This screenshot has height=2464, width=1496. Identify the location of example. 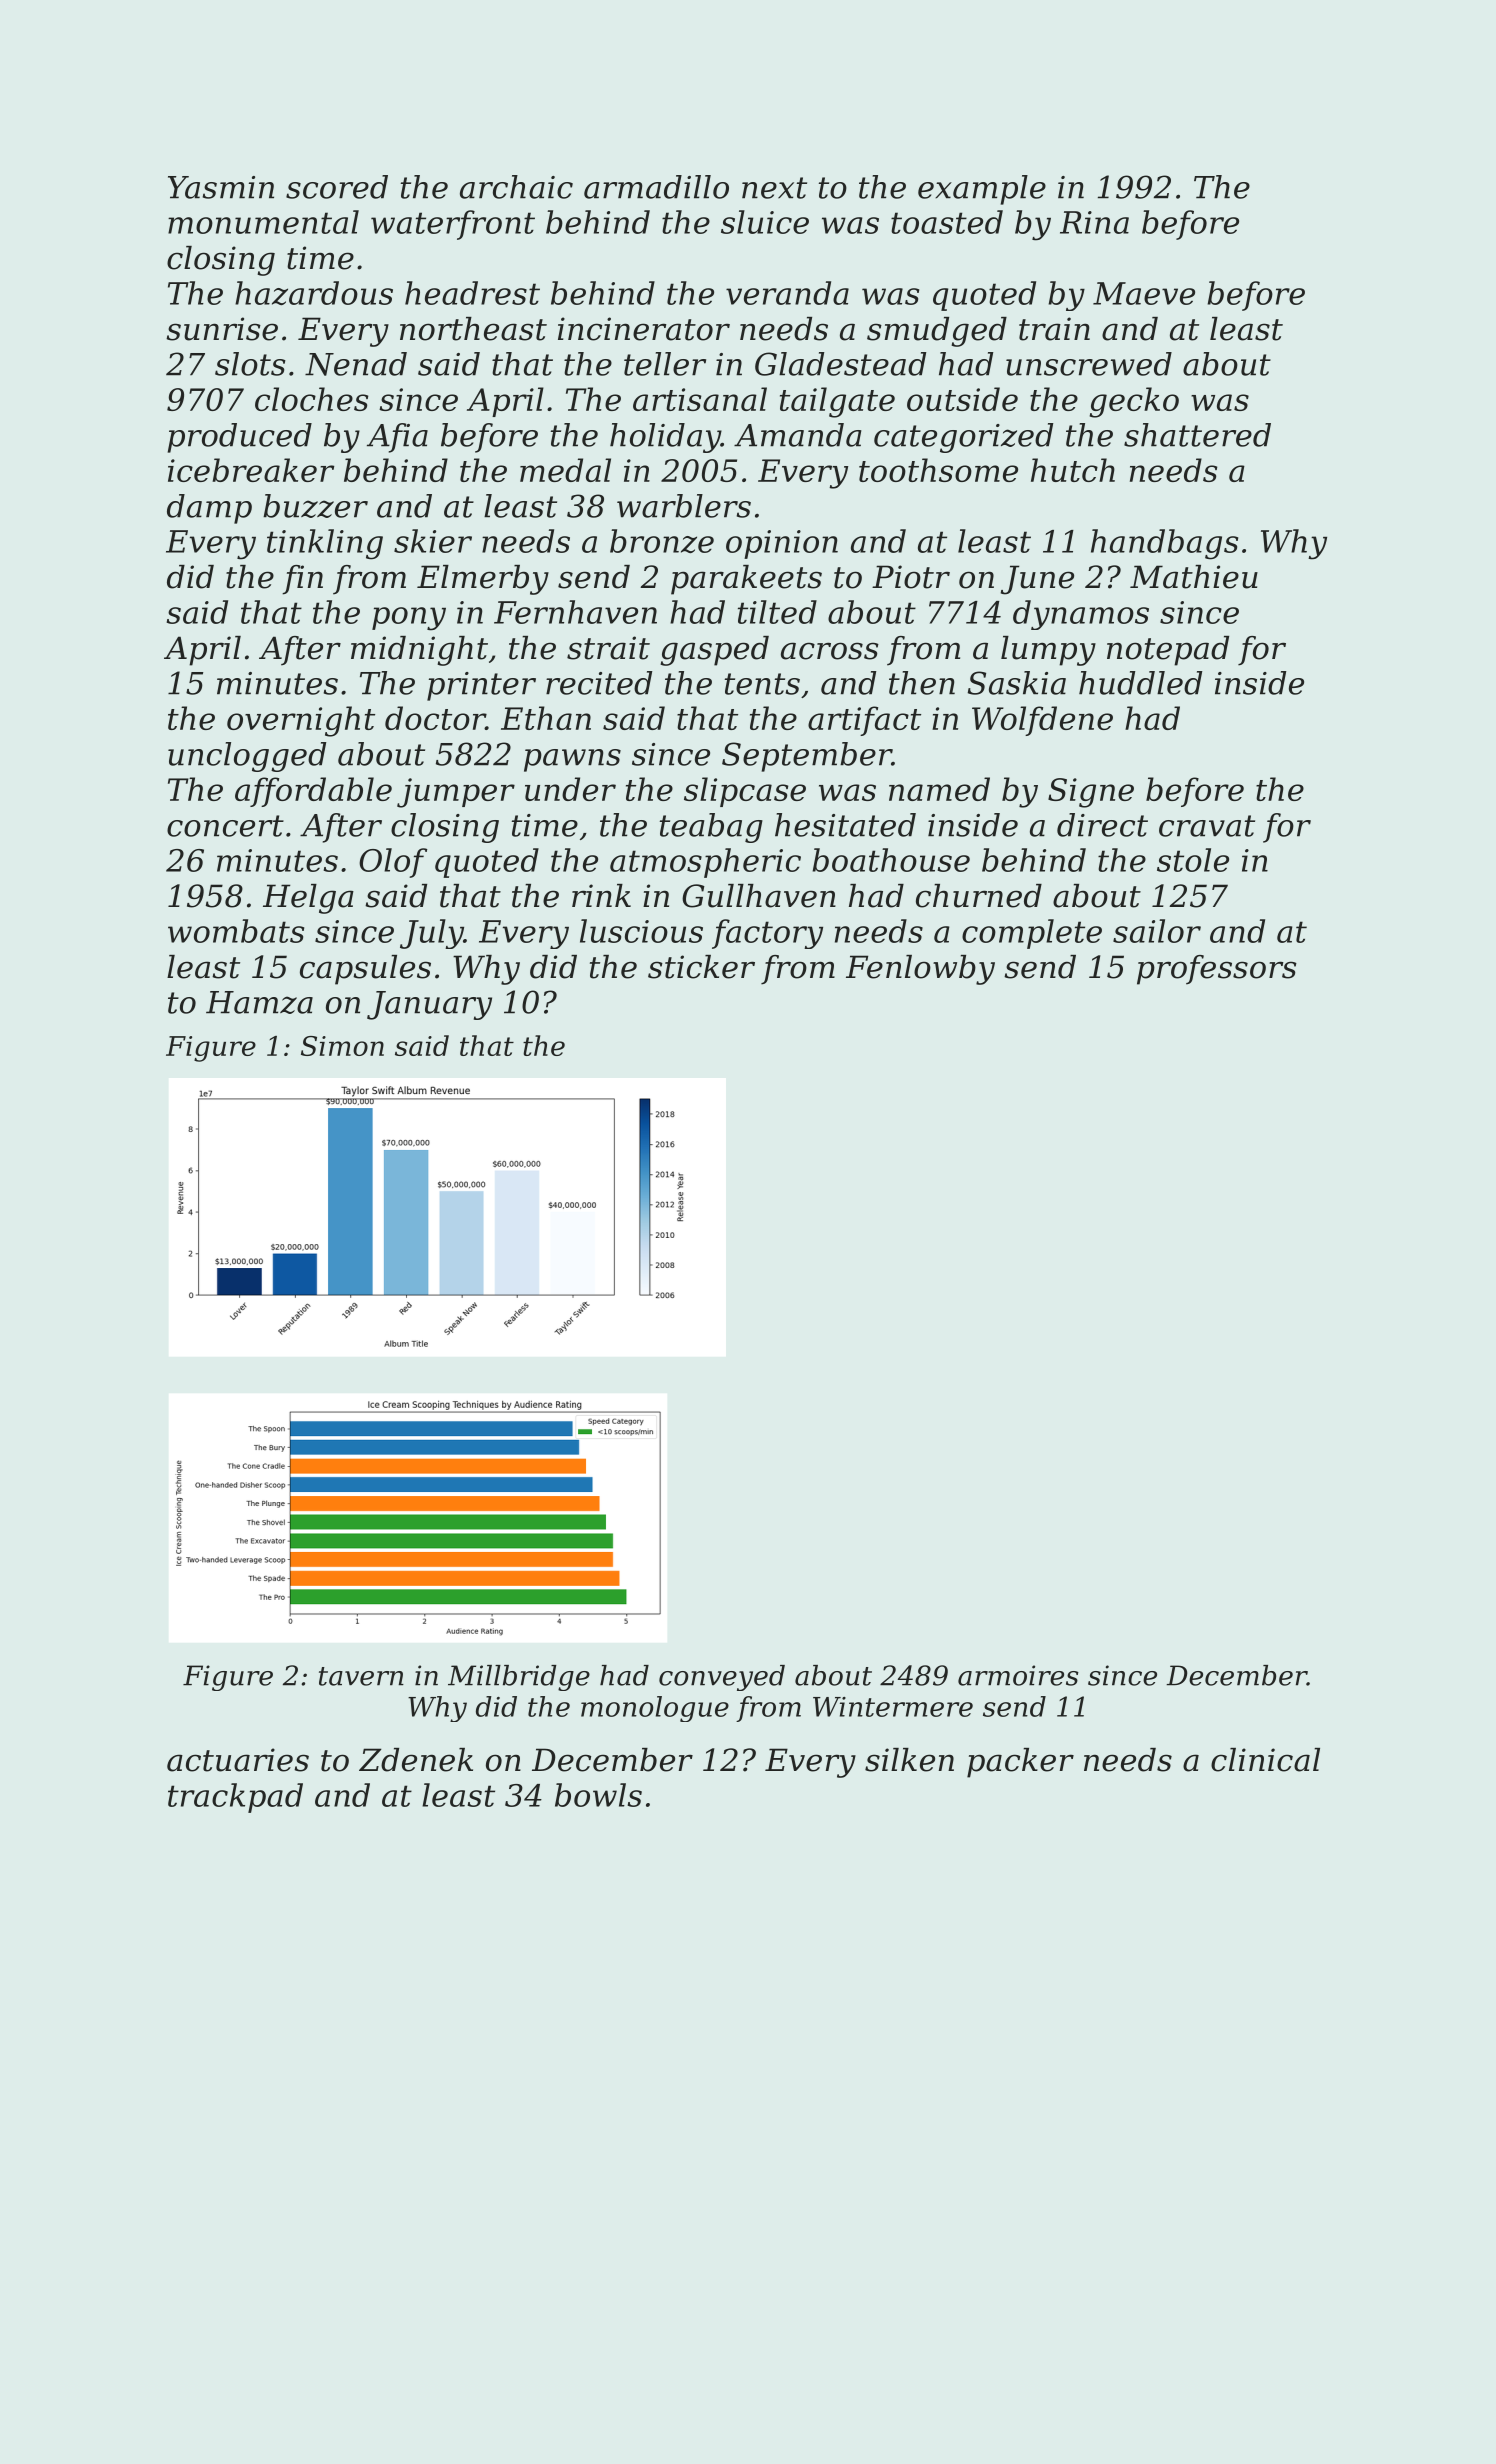
(982, 190).
